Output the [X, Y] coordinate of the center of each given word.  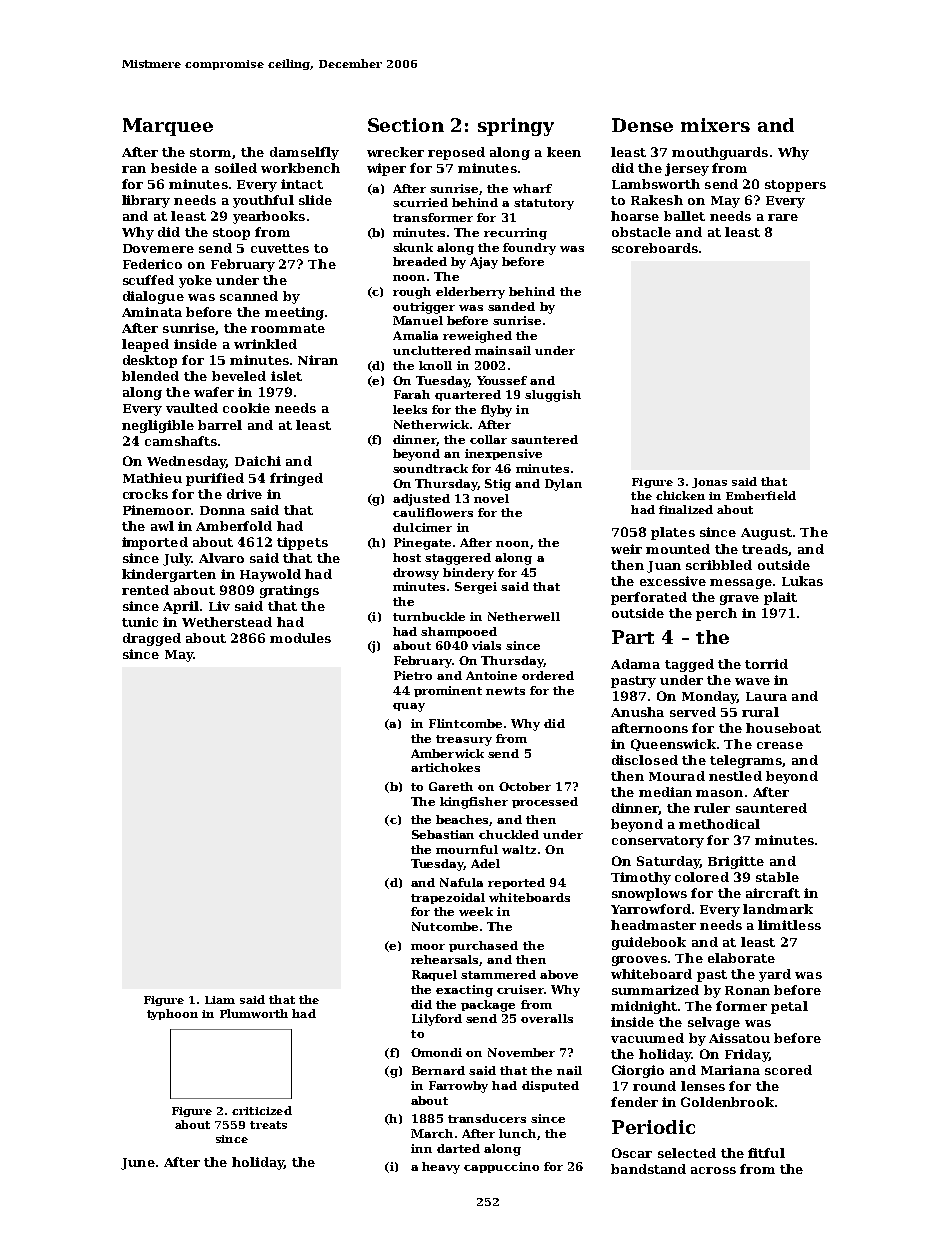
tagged [689, 665]
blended [150, 376]
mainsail [503, 350]
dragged [152, 639]
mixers [715, 125]
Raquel [434, 975]
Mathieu [152, 478]
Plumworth [254, 1013]
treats [268, 1125]
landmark [778, 909]
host [407, 557]
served [693, 712]
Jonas [709, 483]
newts [505, 691]
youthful [263, 201]
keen [564, 152]
